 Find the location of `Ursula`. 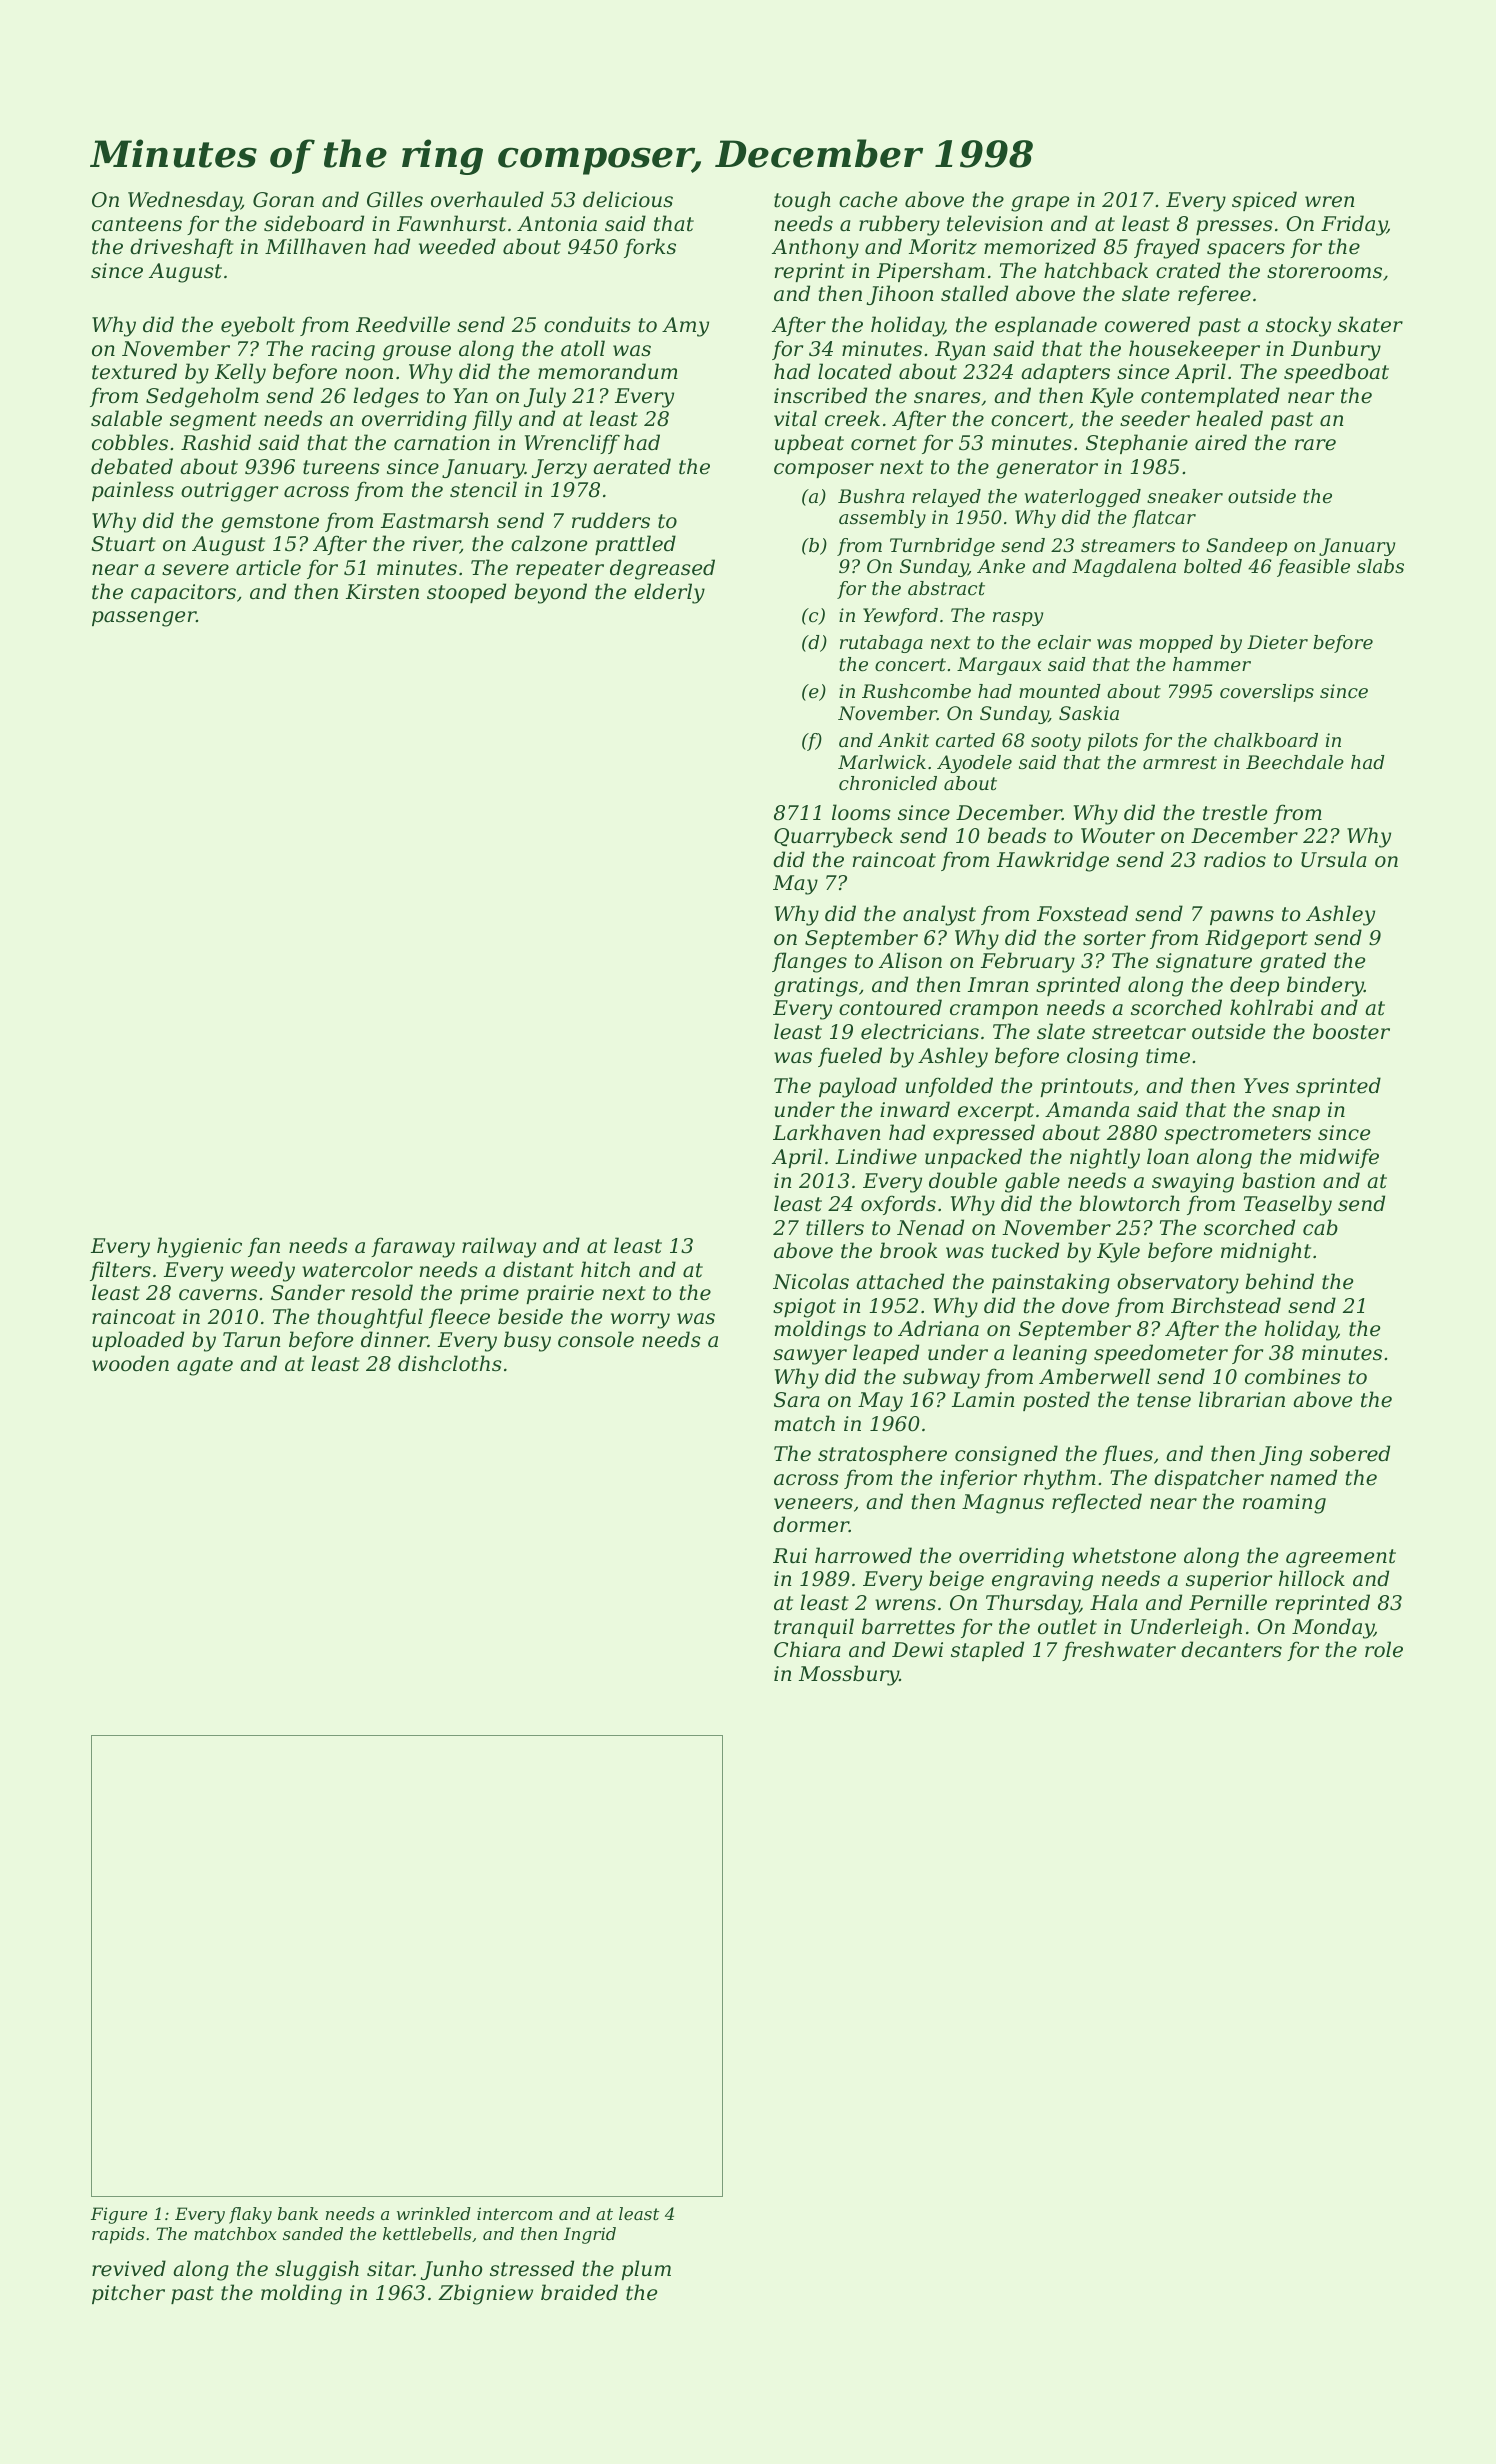

Ursula is located at coordinates (1333, 859).
